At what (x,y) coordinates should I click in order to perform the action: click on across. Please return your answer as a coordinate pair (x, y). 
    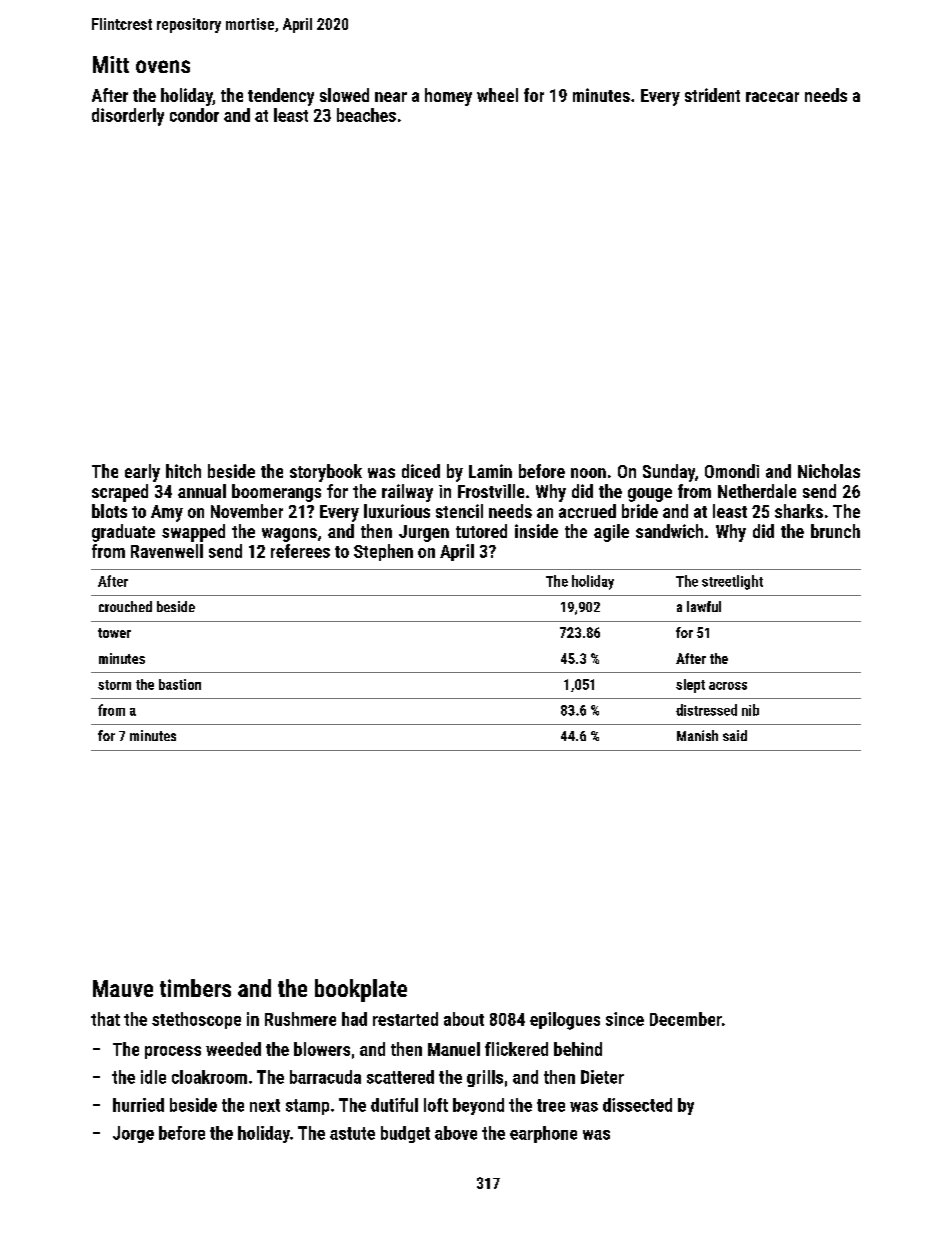
    Looking at the image, I should click on (728, 686).
